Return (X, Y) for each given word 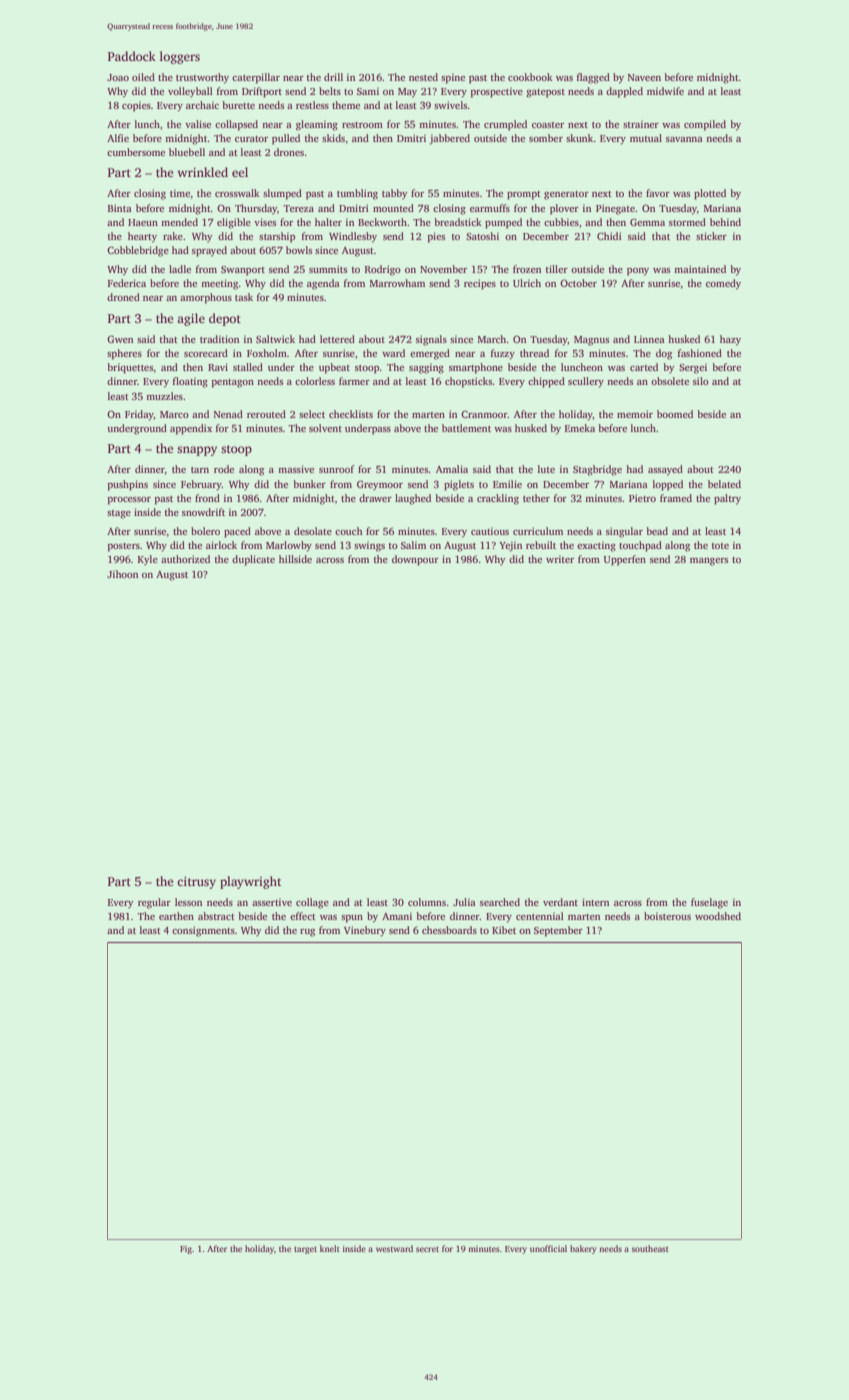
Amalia (452, 469)
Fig (186, 1250)
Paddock (132, 56)
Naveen (644, 77)
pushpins (128, 485)
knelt (330, 1248)
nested (423, 77)
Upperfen (625, 560)
